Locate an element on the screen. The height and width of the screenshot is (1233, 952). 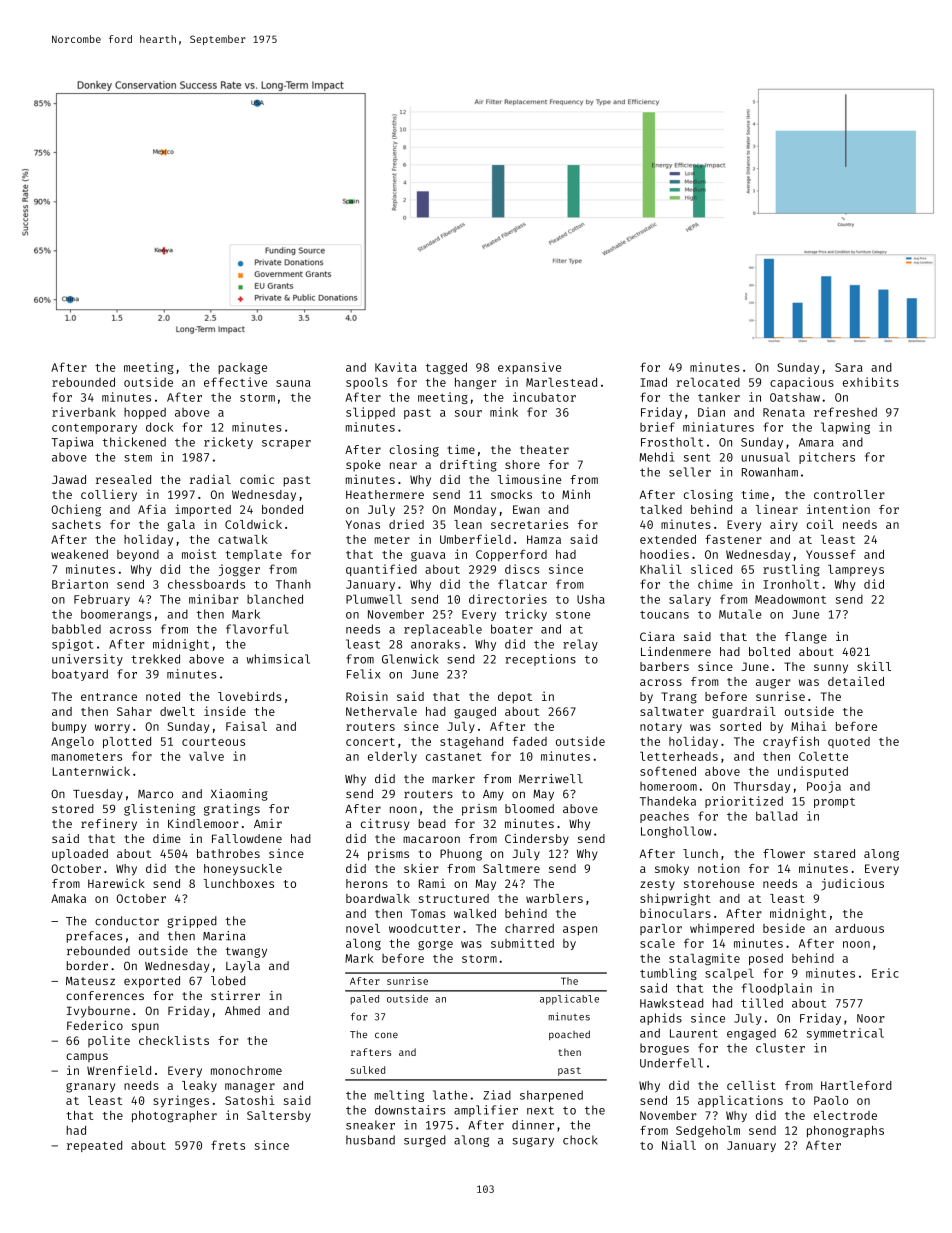
faded is located at coordinates (530, 741).
